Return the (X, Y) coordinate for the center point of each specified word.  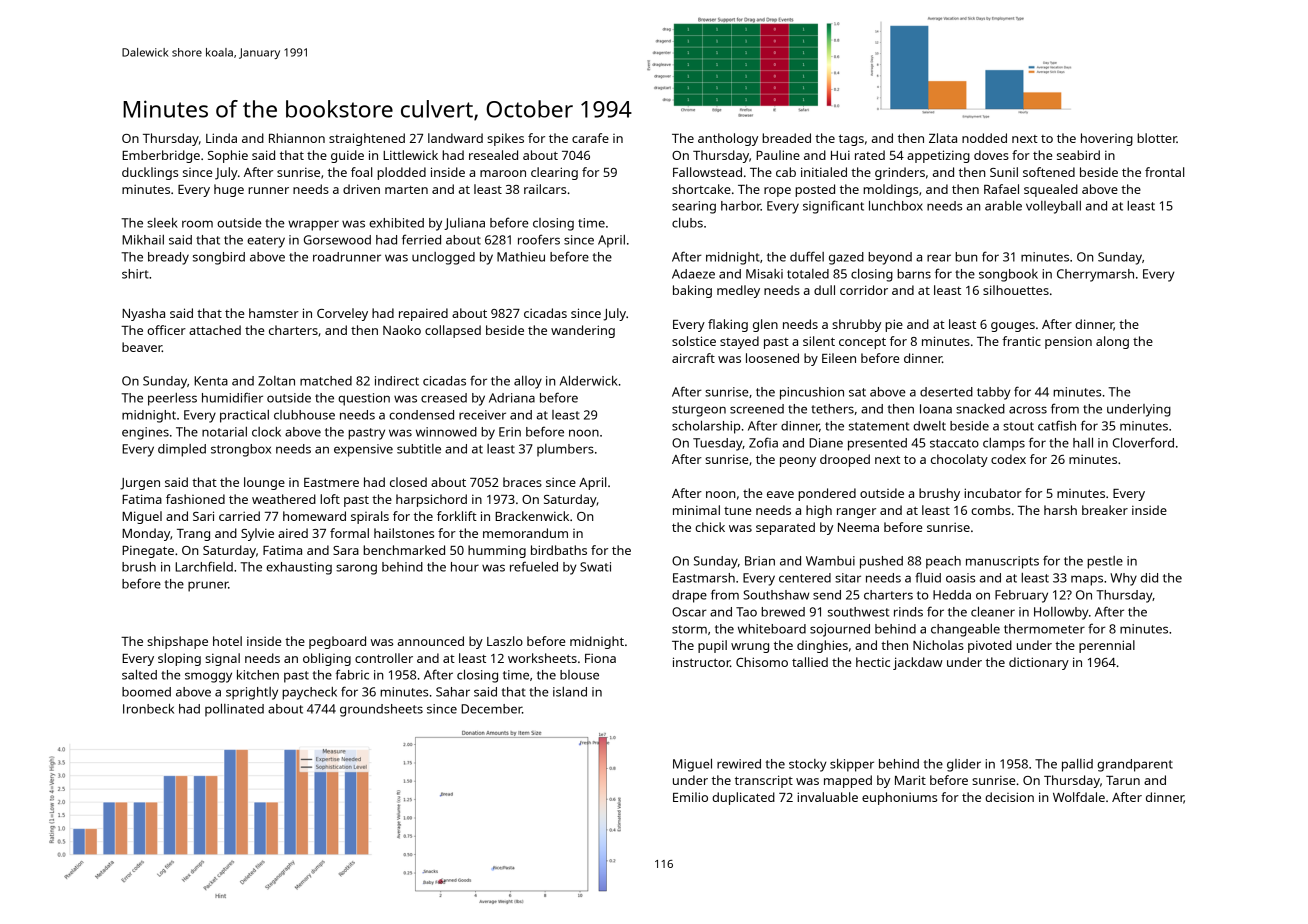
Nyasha (143, 314)
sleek (162, 223)
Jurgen (140, 484)
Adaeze (693, 274)
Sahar (453, 692)
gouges (1013, 327)
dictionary (1039, 663)
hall (1083, 443)
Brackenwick (532, 516)
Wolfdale (1079, 797)
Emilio (690, 797)
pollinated (234, 710)
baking (692, 291)
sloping (179, 659)
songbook (1008, 275)
